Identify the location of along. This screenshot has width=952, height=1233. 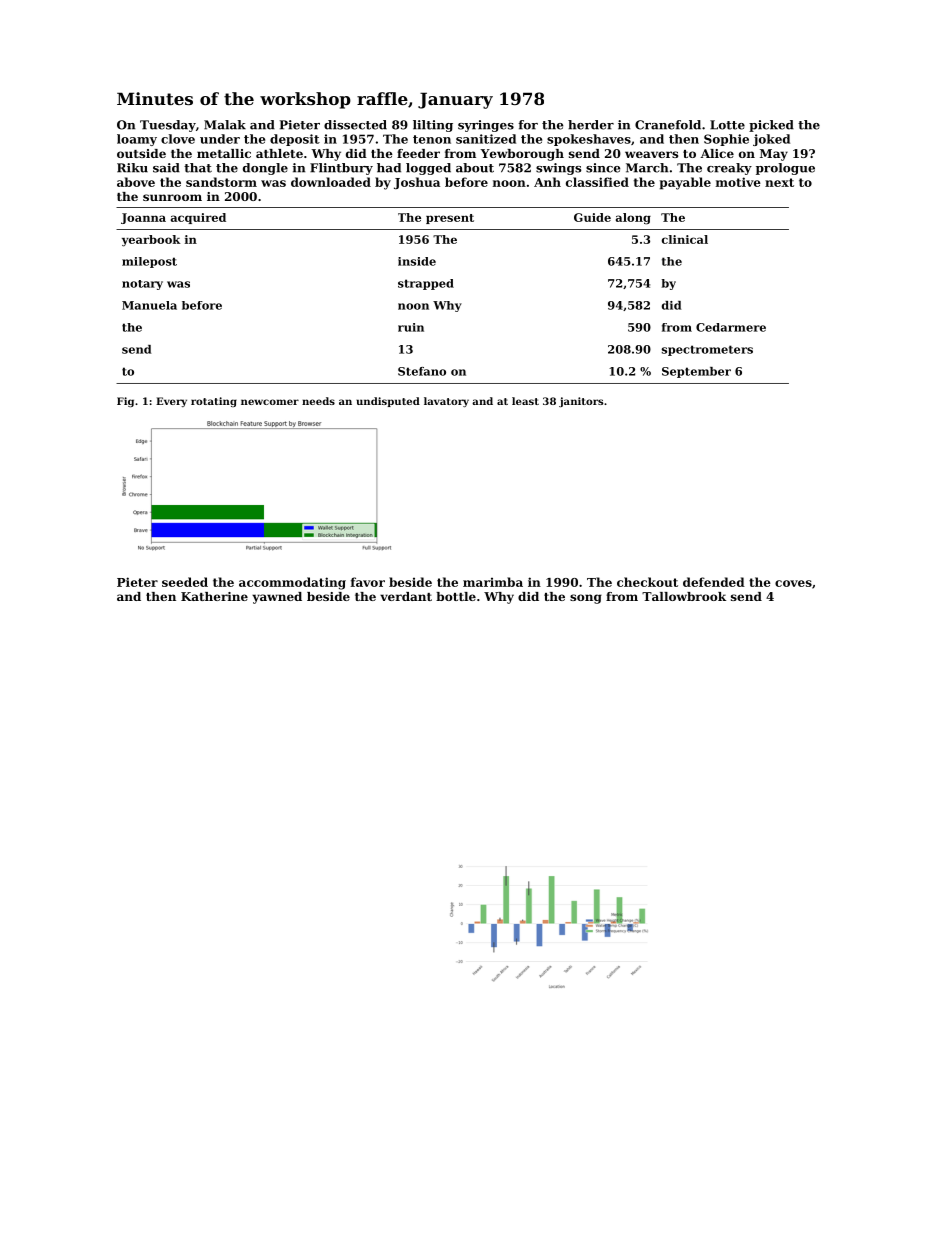
(633, 219).
